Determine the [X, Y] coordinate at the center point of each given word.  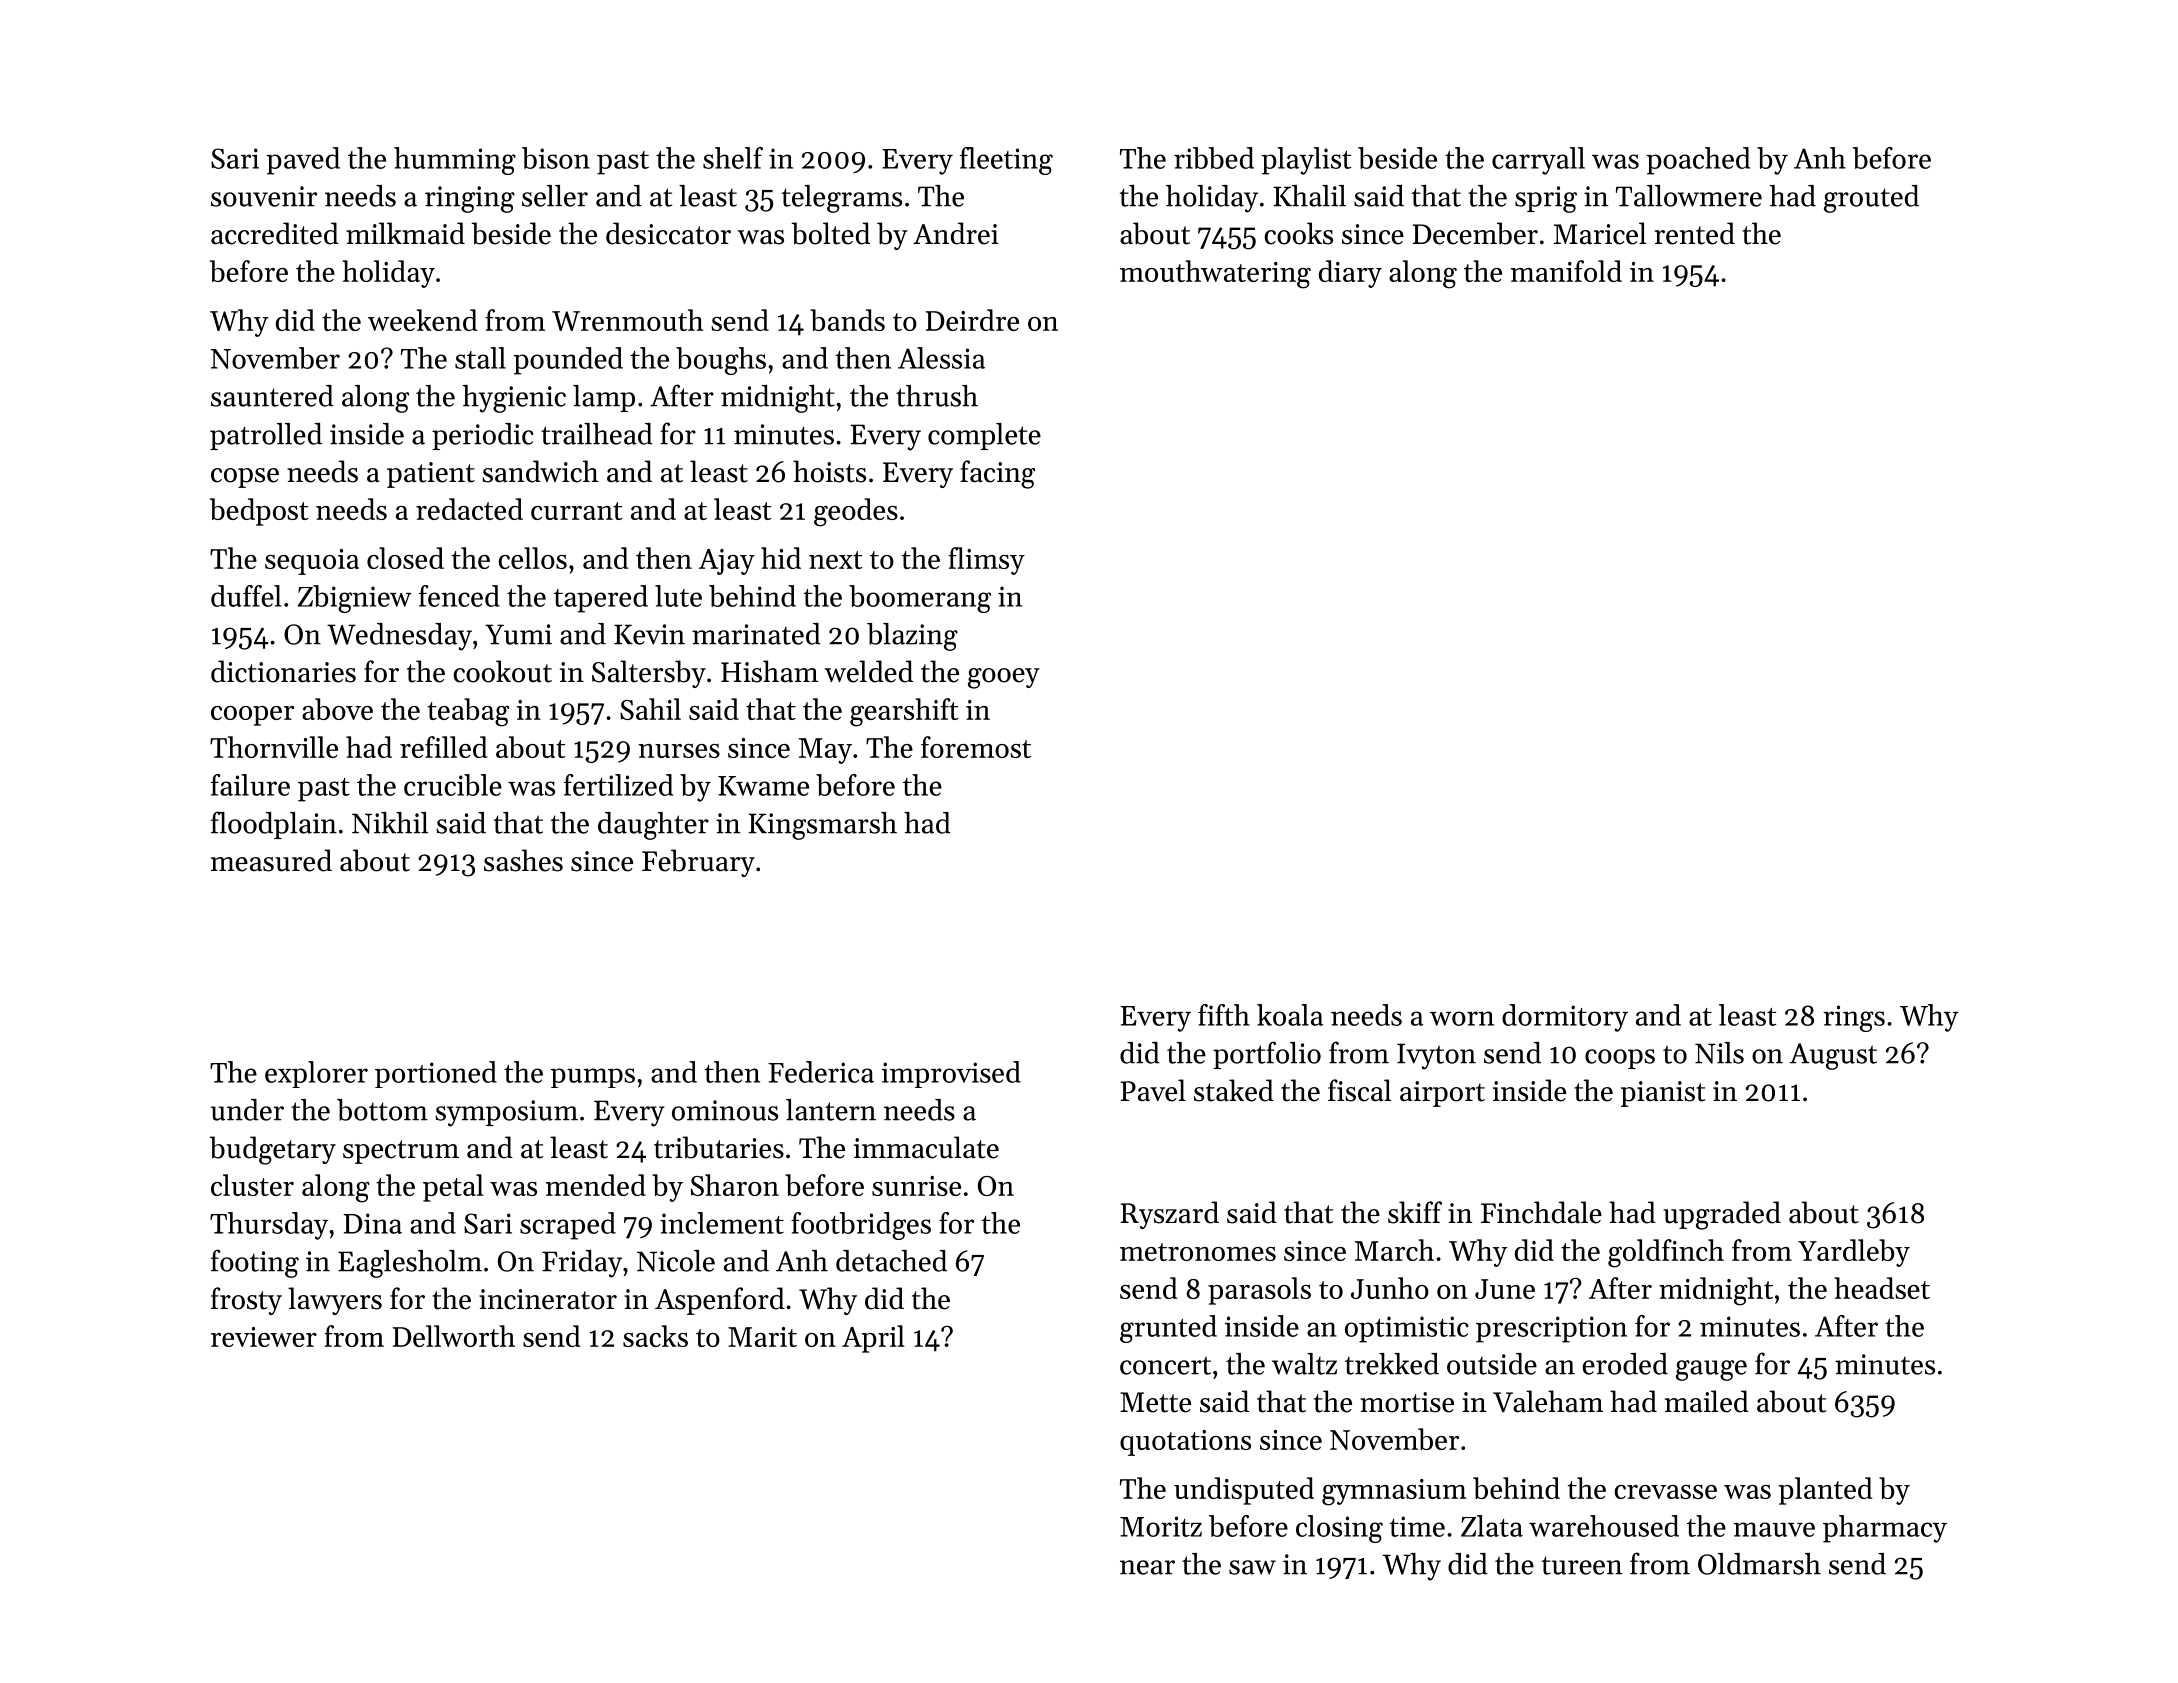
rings [1854, 1018]
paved [303, 161]
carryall [1538, 161]
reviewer [264, 1337]
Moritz [1161, 1526]
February [698, 863]
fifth [1224, 1015]
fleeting [1006, 161]
